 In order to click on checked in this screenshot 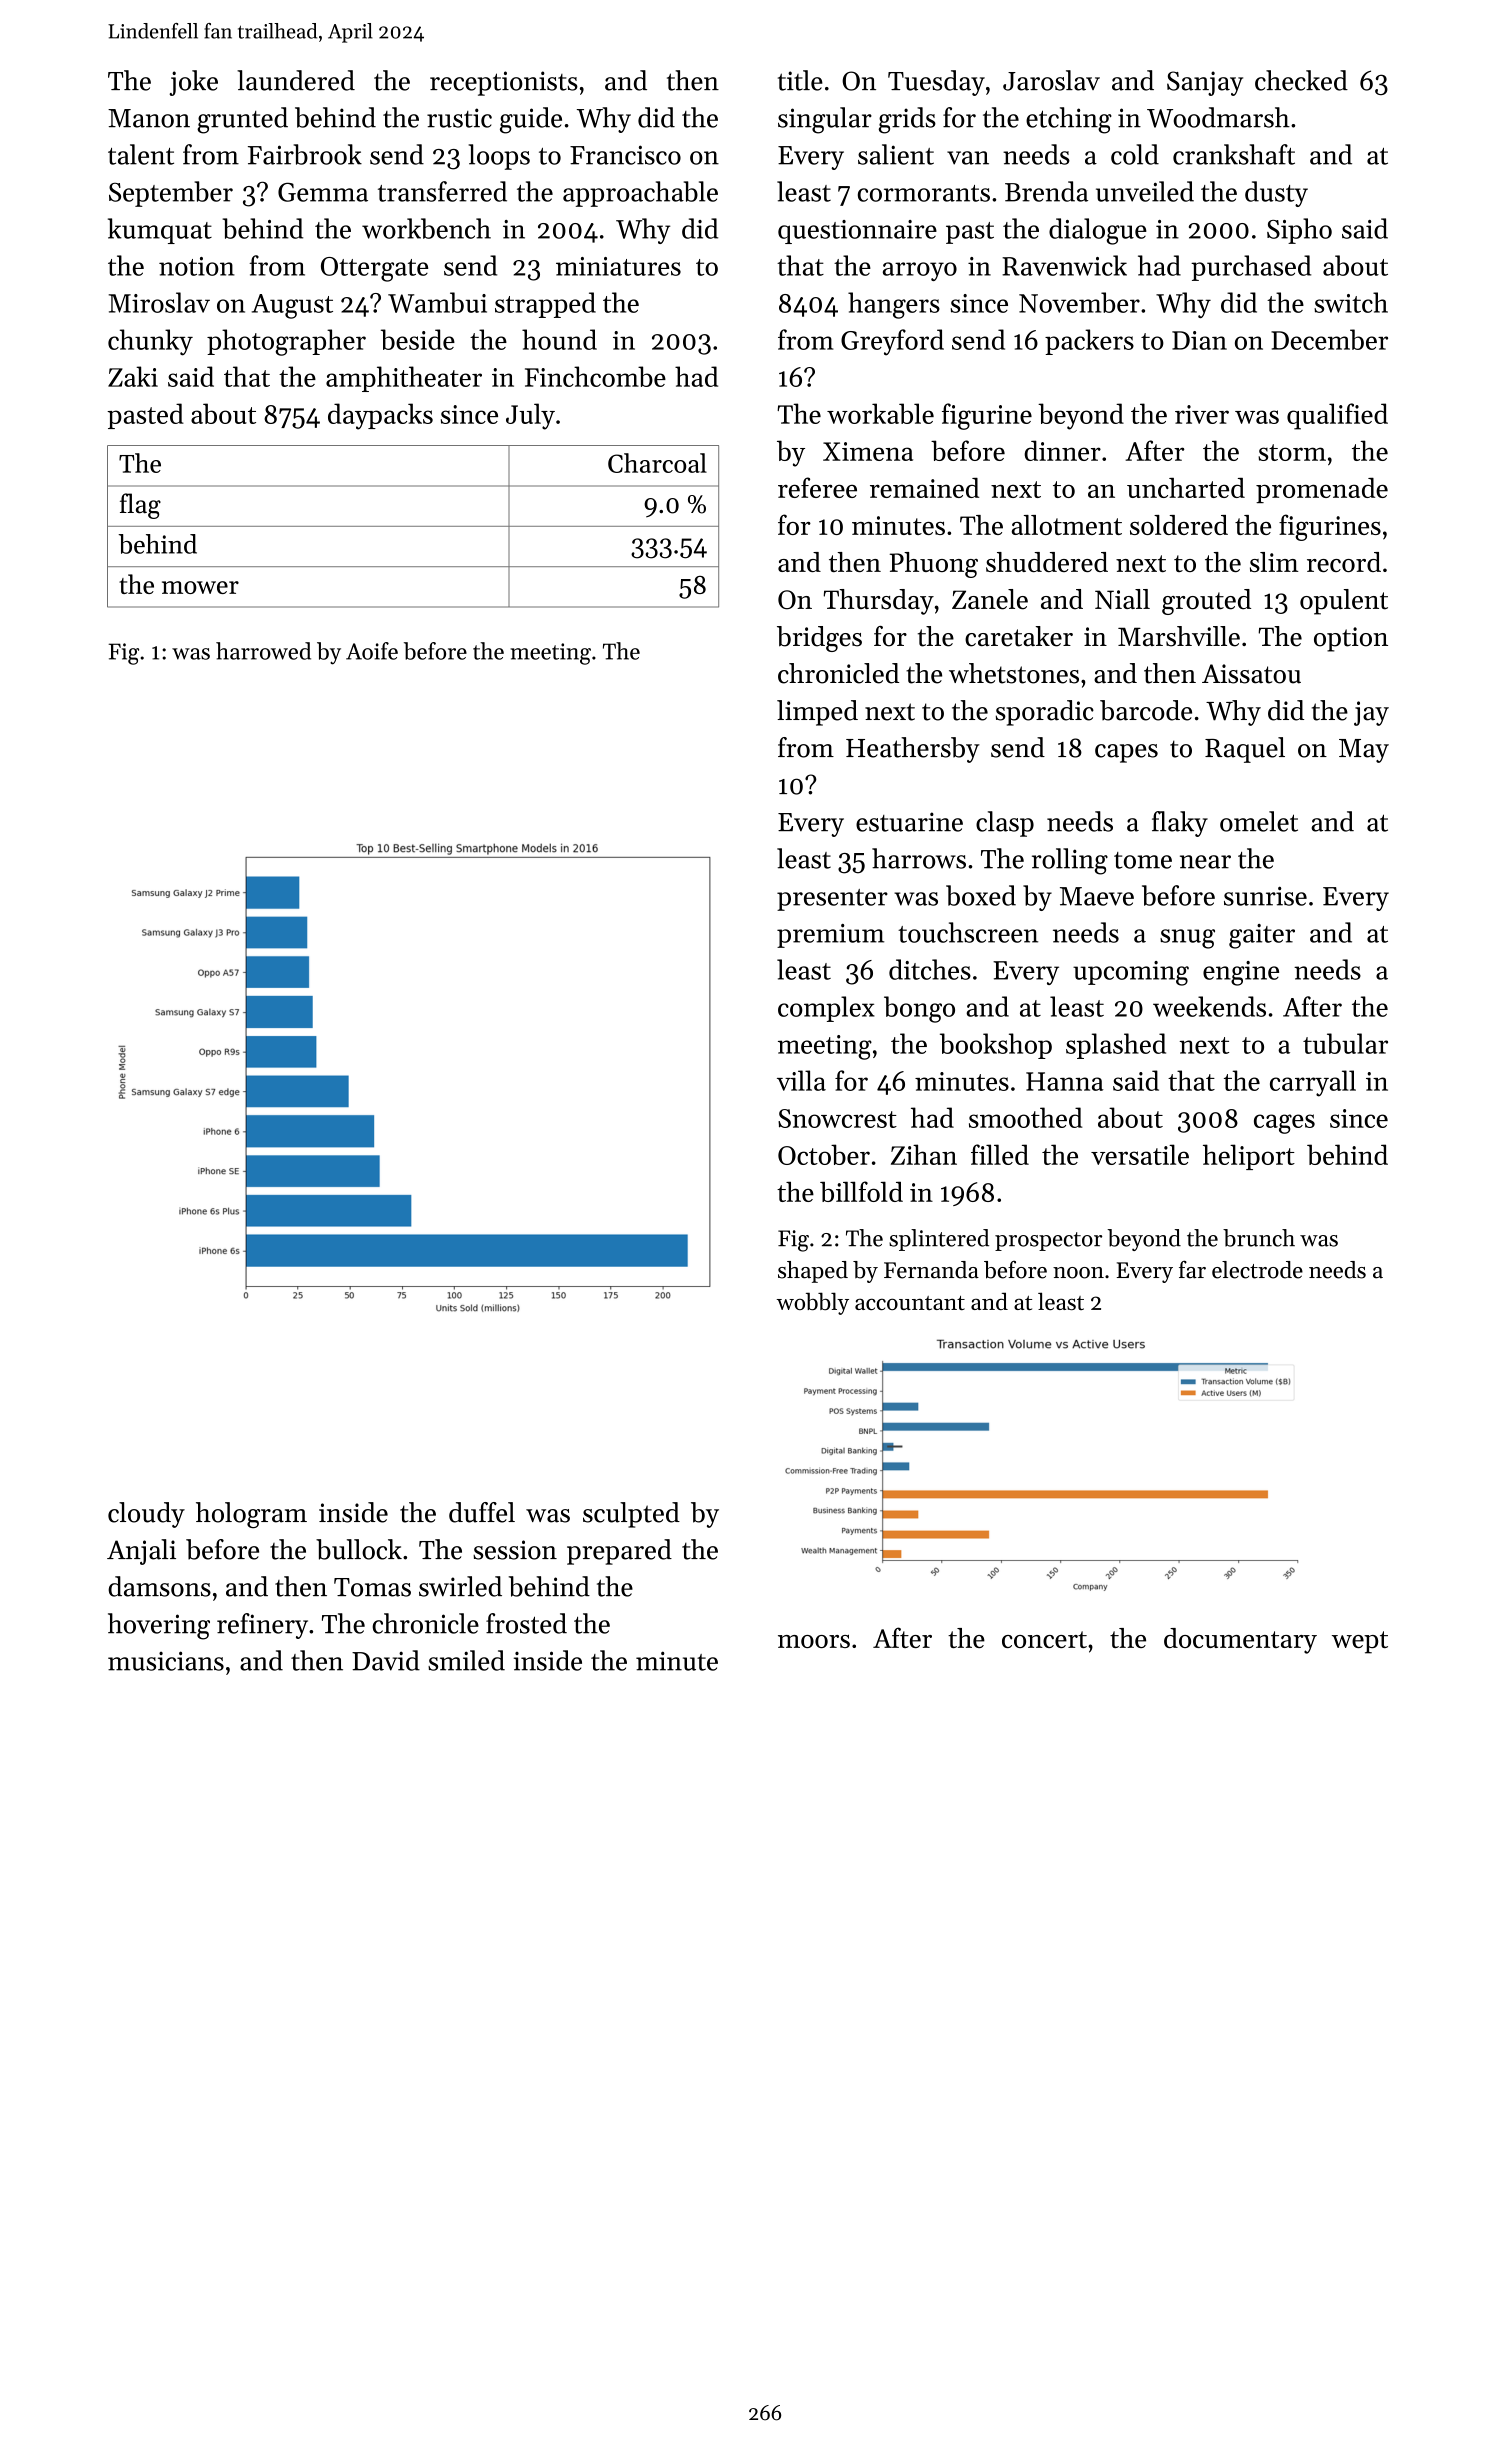, I will do `click(1301, 80)`.
